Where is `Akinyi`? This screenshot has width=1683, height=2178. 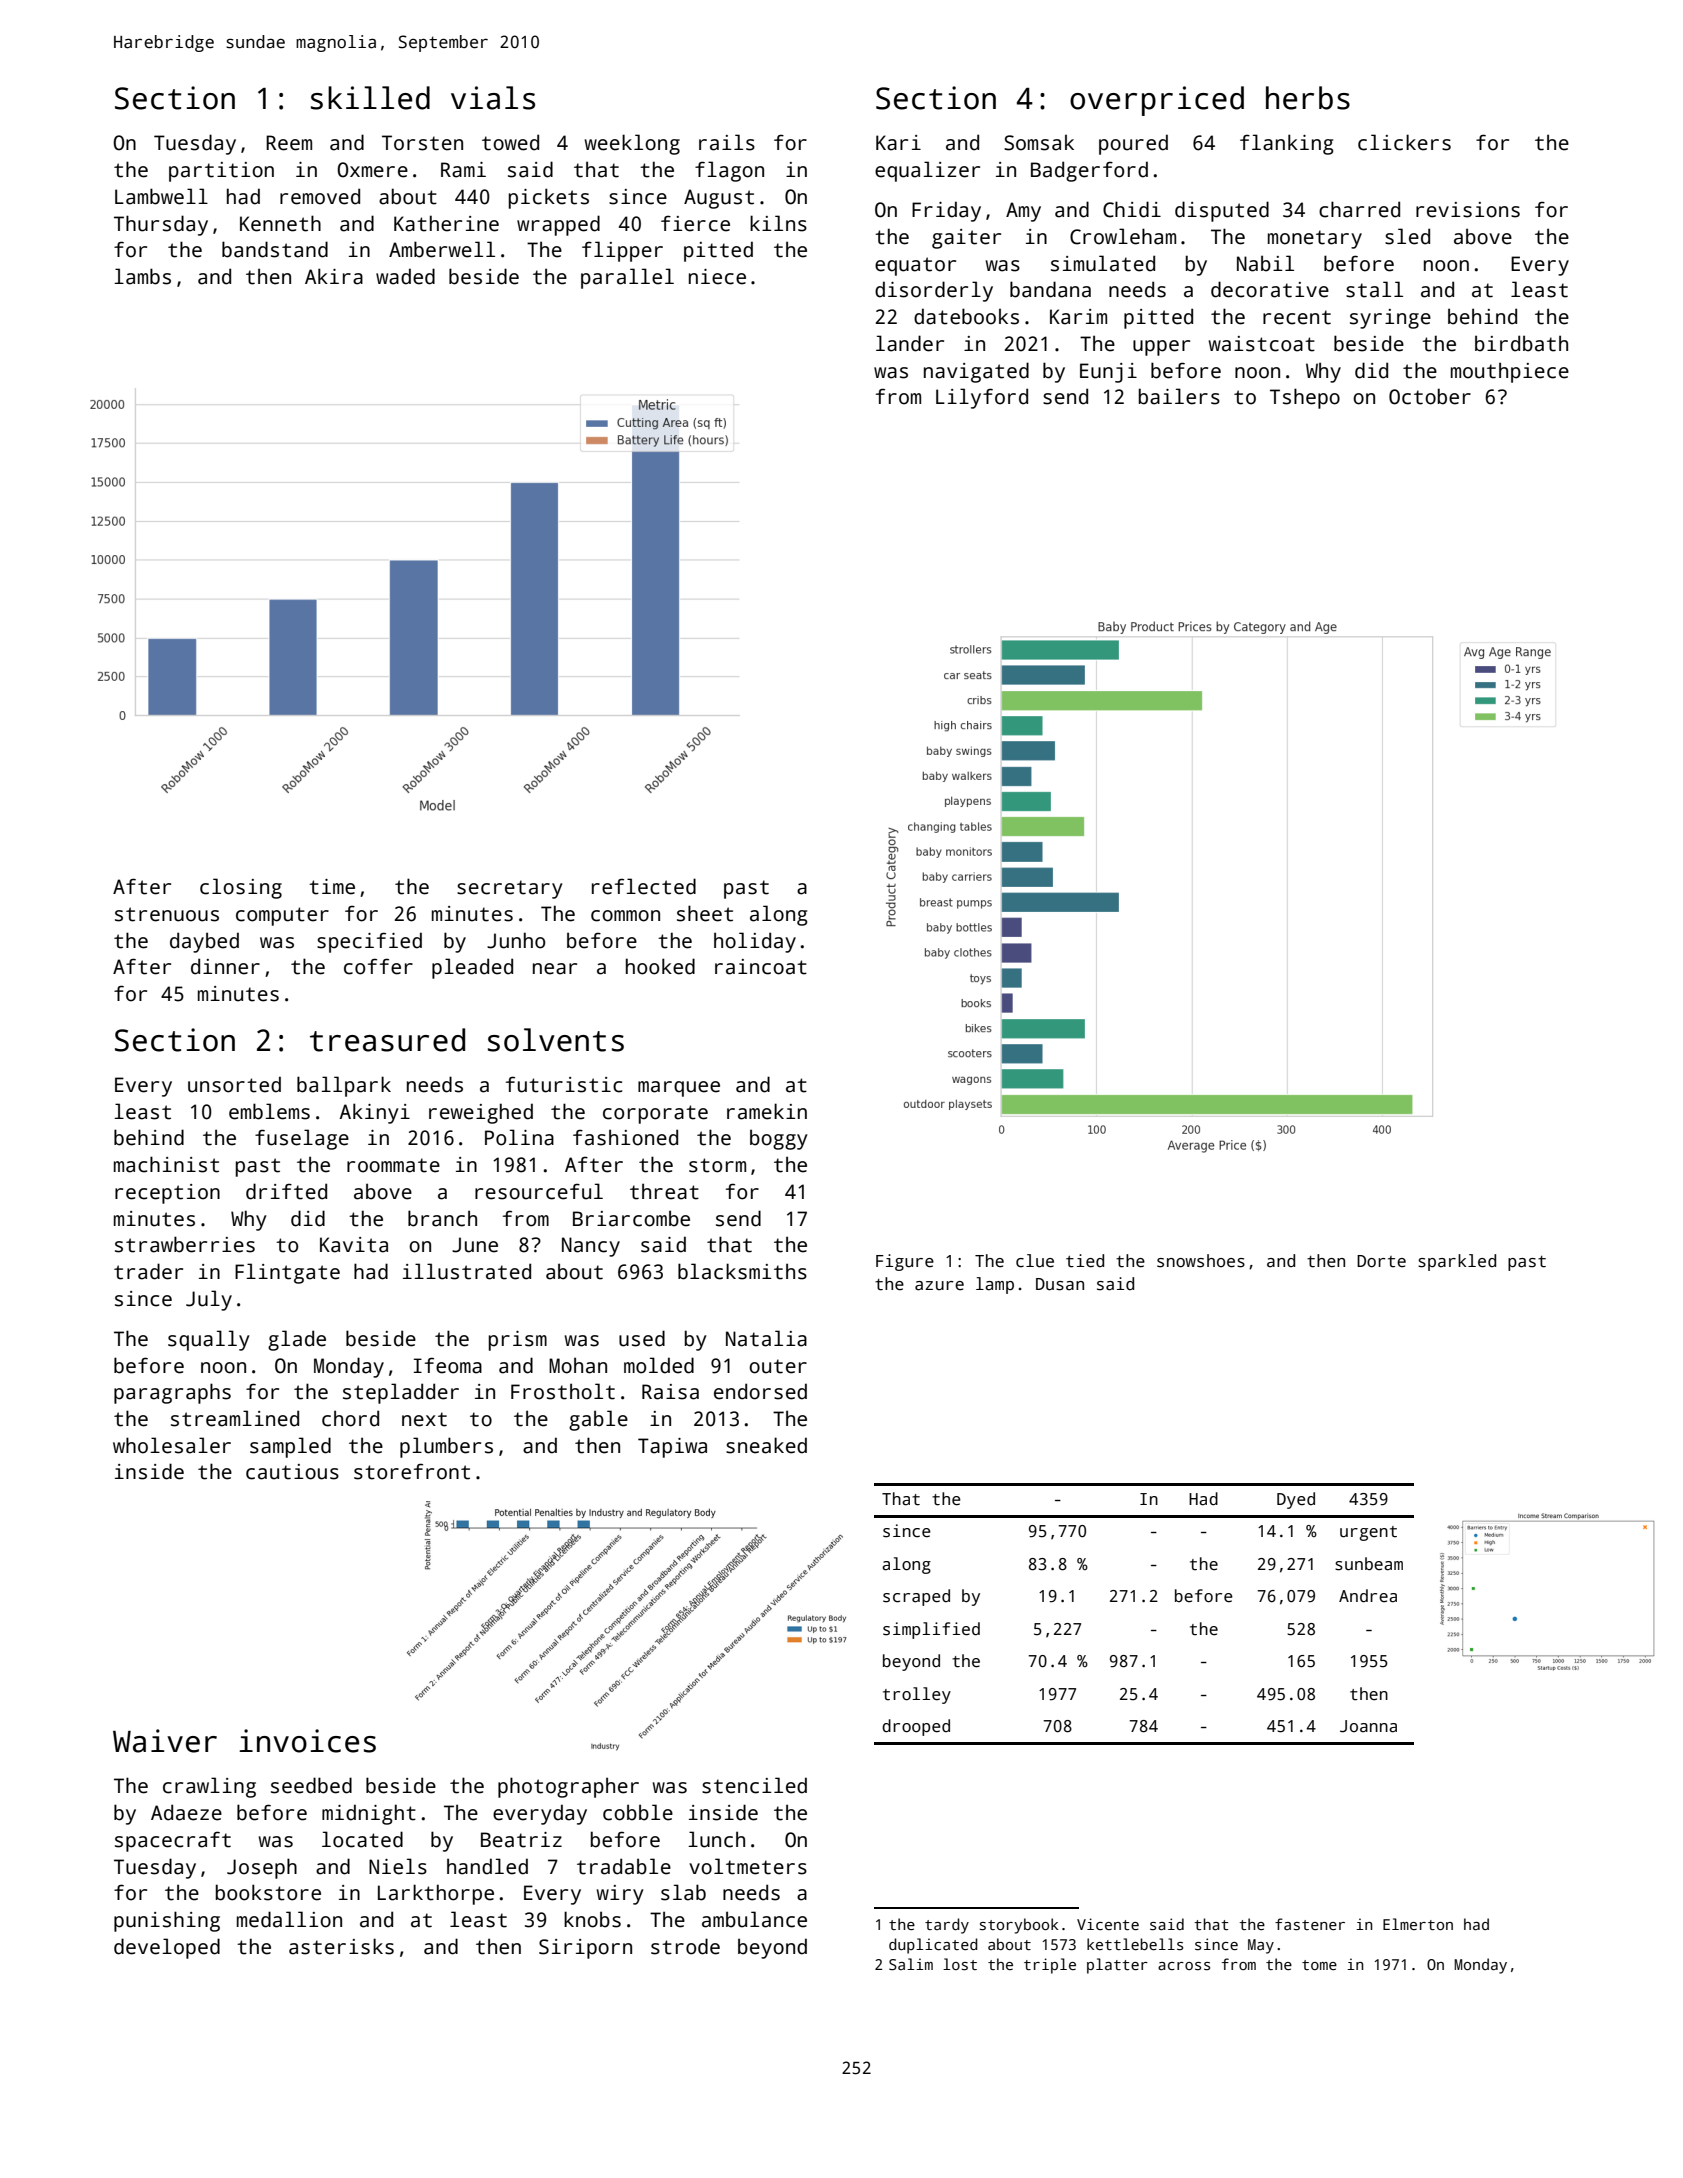
Akinyi is located at coordinates (374, 1113).
